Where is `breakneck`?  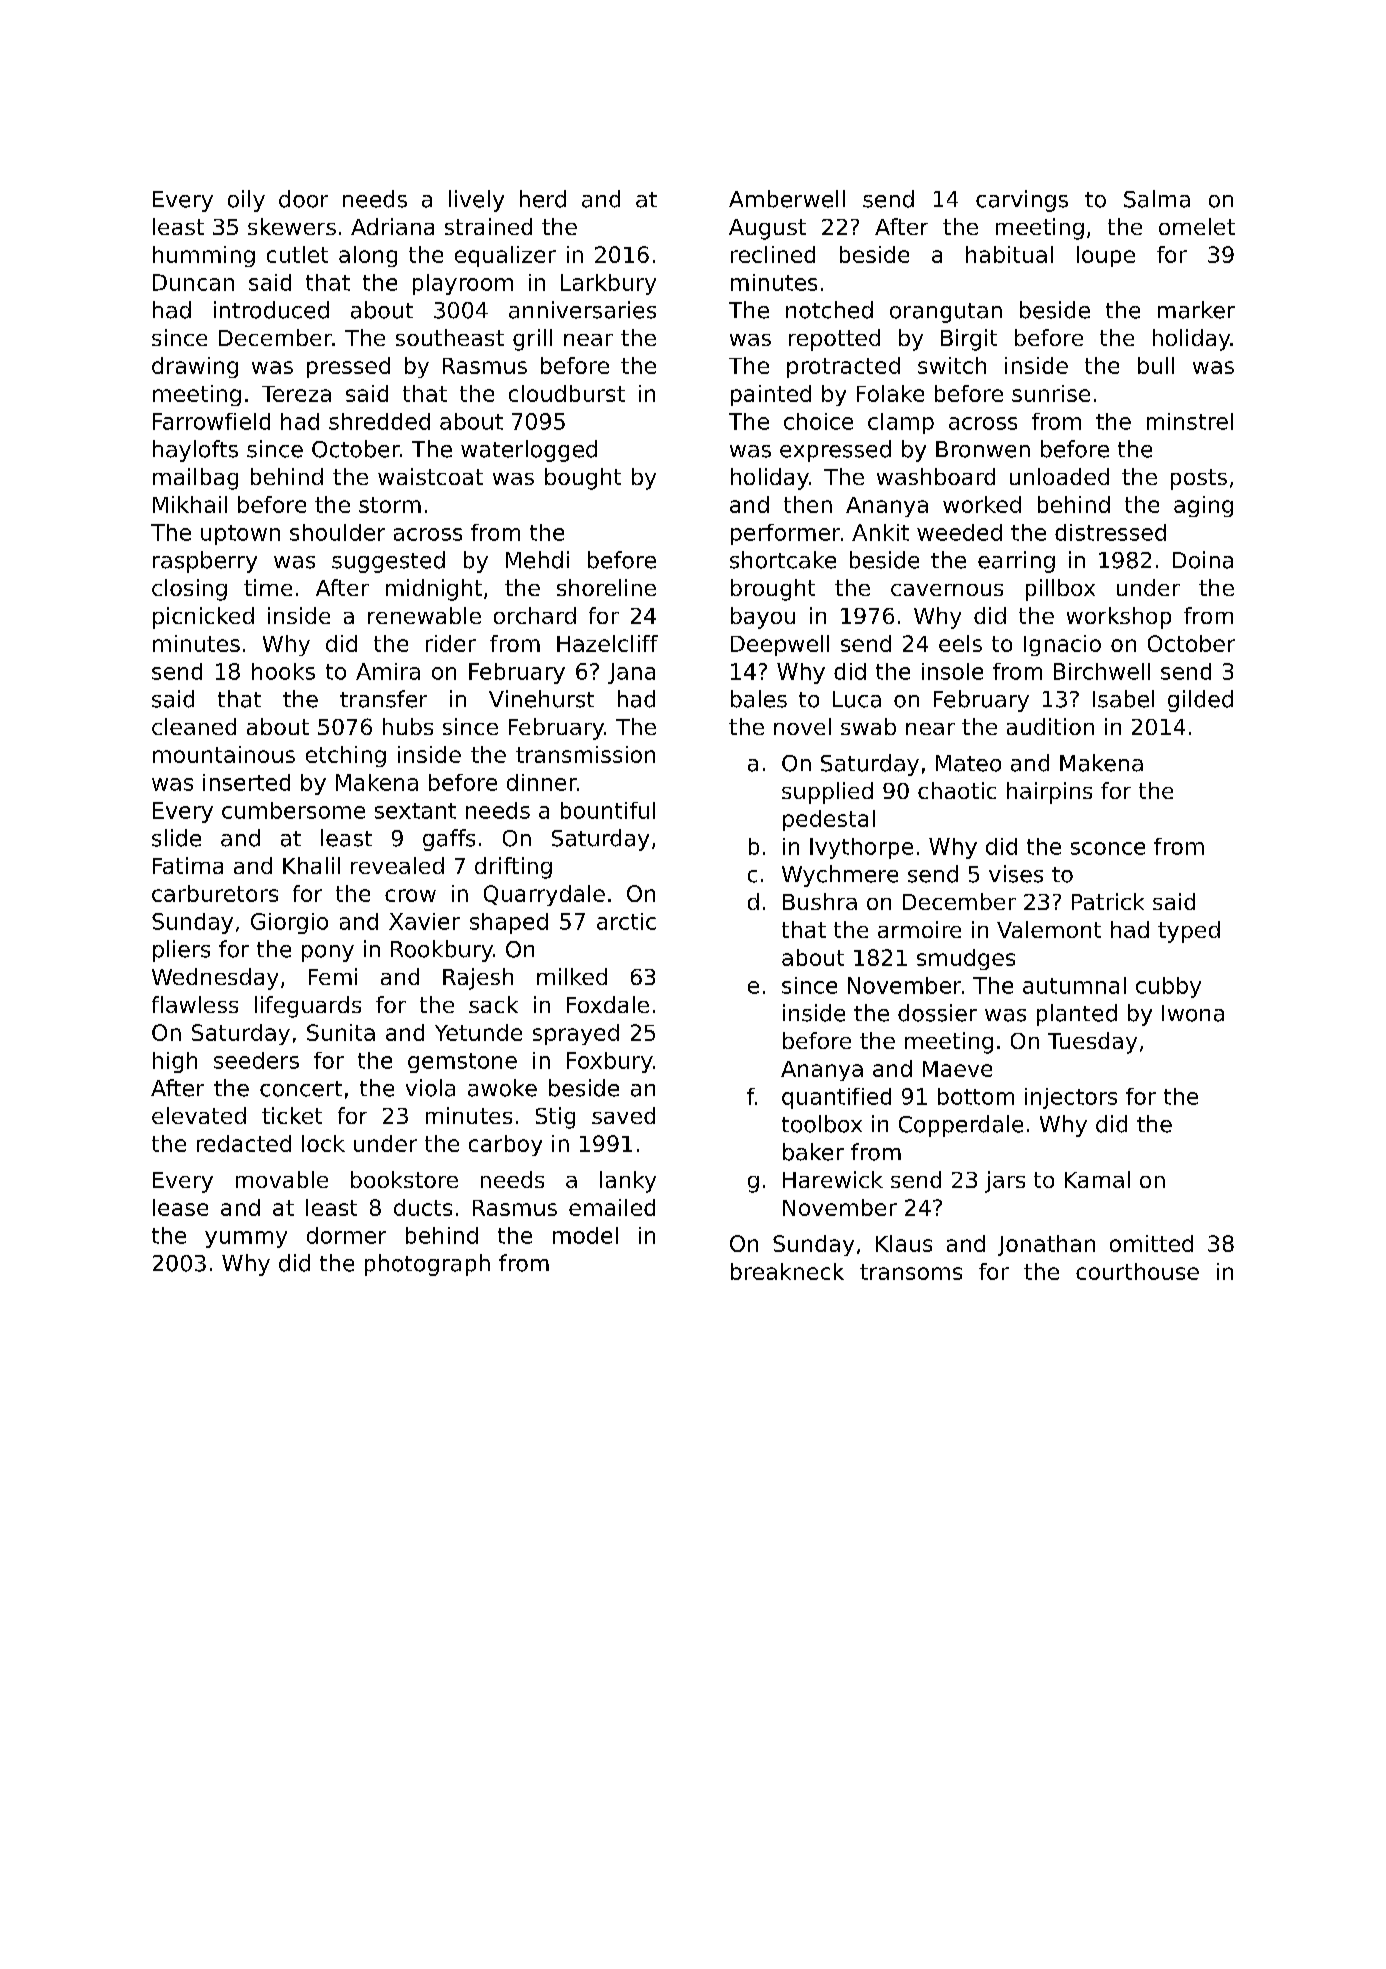 breakneck is located at coordinates (787, 1271).
